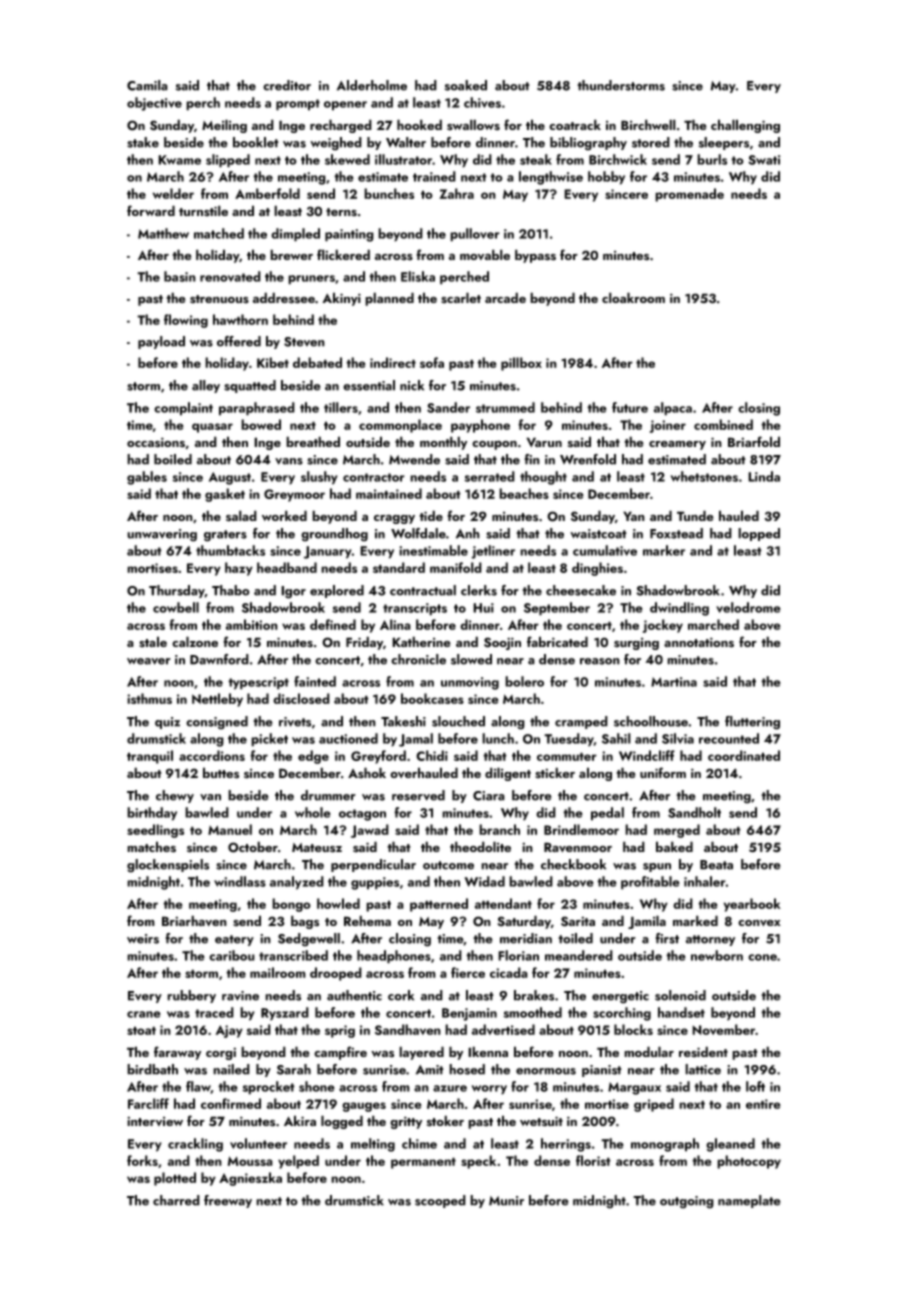  Describe the element at coordinates (506, 1201) in the document. I see `Munir` at that location.
